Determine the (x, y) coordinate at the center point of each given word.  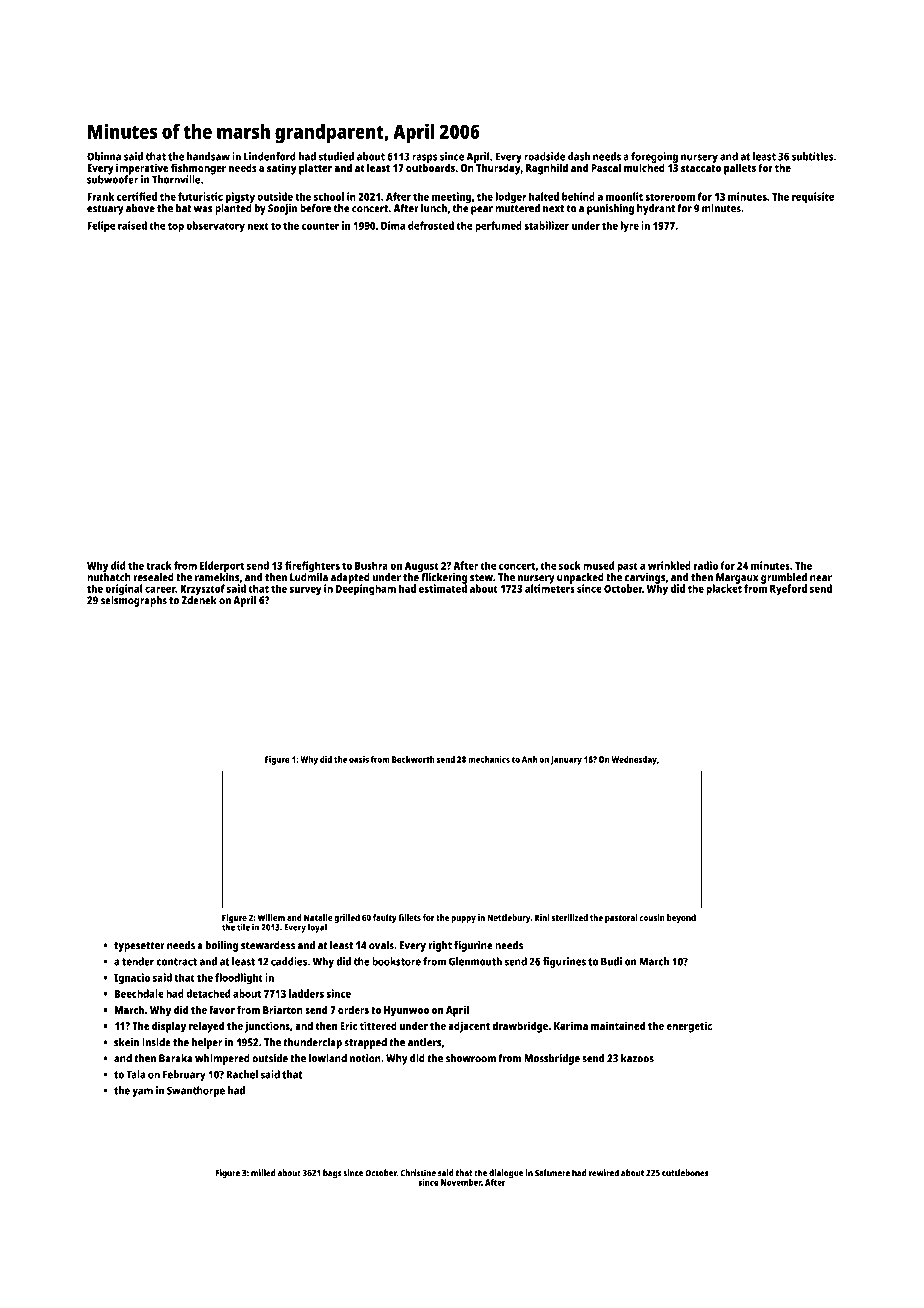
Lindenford (270, 156)
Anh (529, 759)
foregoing (654, 157)
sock (570, 565)
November (461, 1182)
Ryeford (788, 590)
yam (142, 1092)
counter (320, 226)
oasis (359, 759)
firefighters (312, 567)
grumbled (784, 578)
